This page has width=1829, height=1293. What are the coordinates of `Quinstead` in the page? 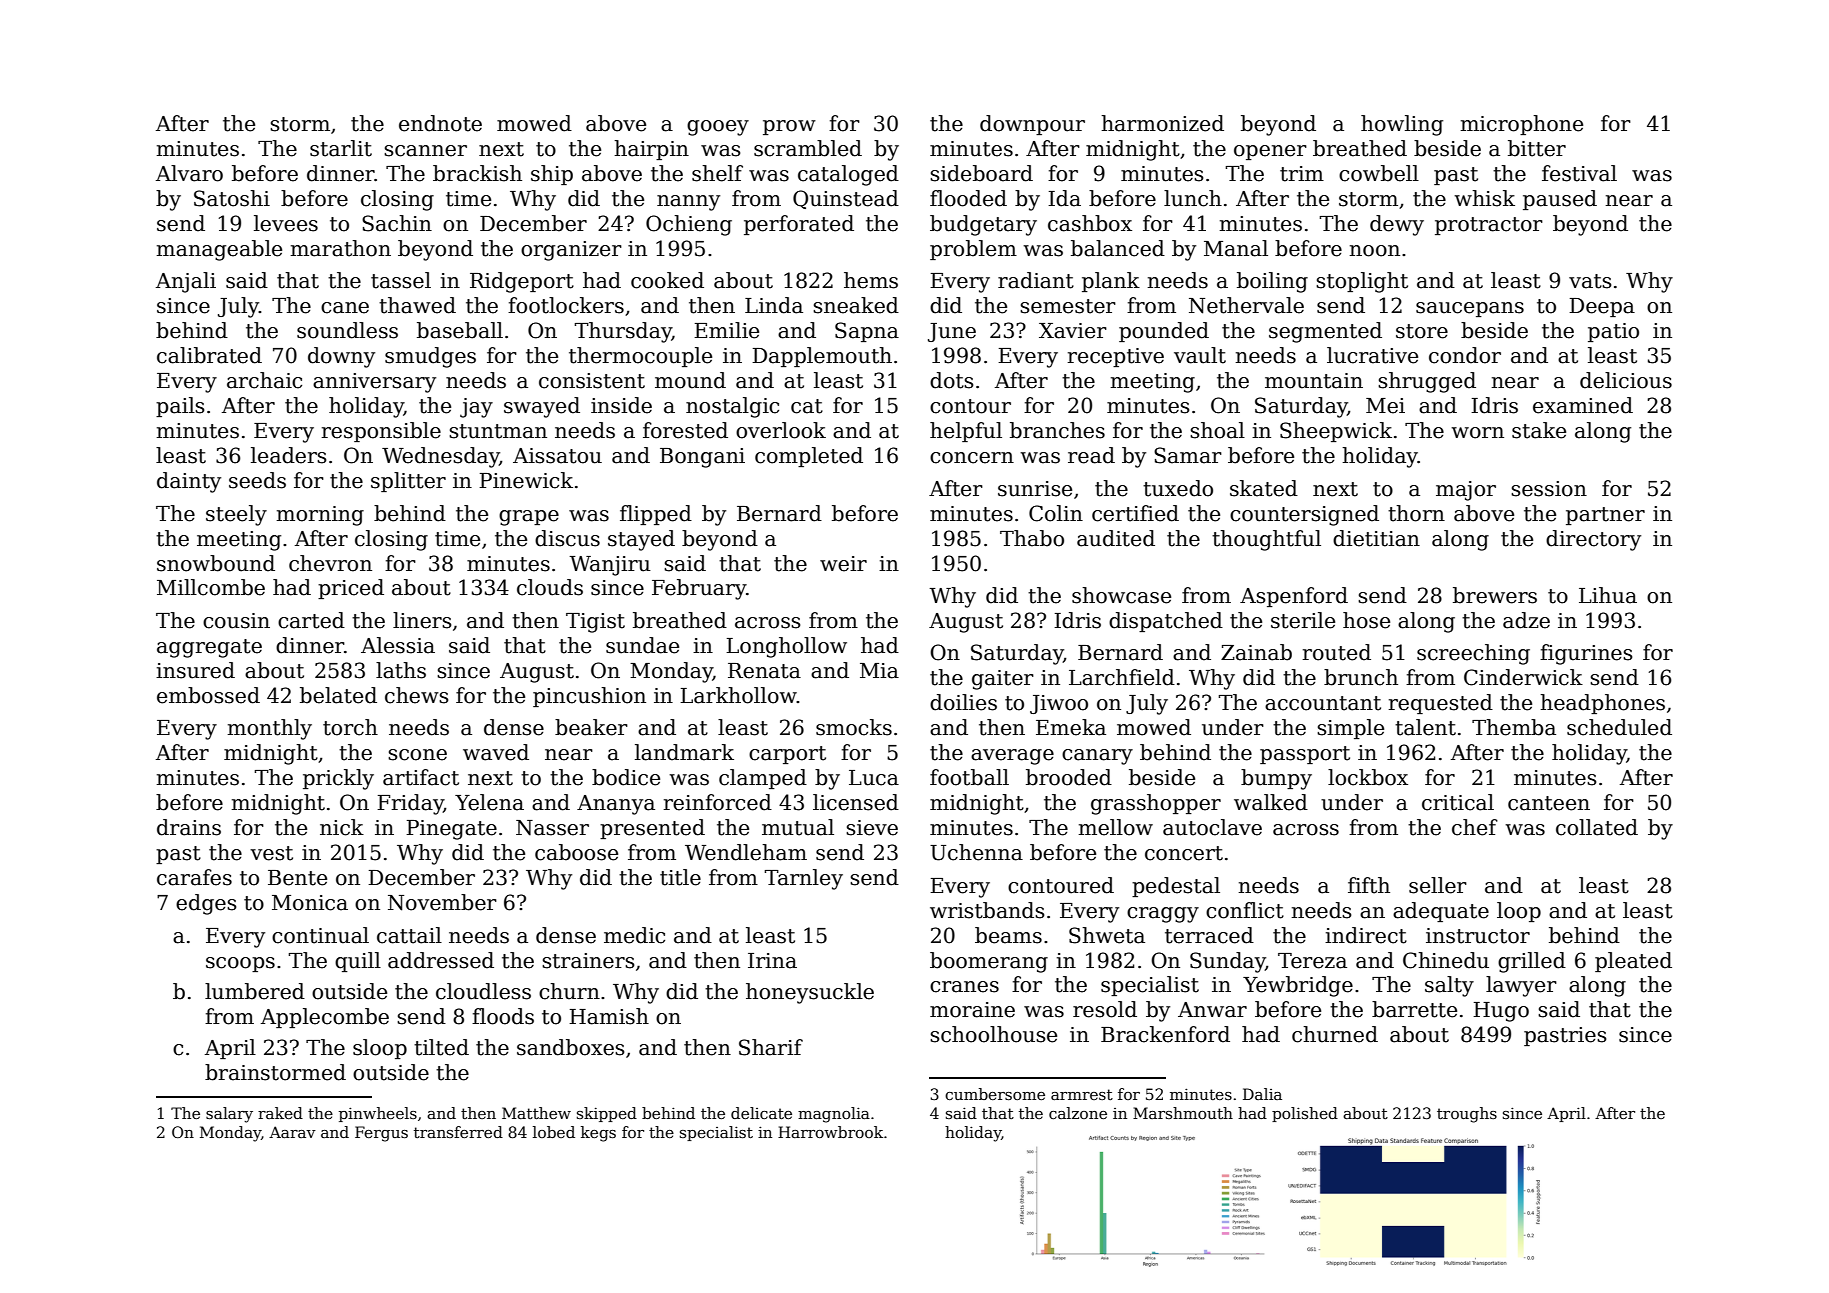 It's located at (846, 199).
